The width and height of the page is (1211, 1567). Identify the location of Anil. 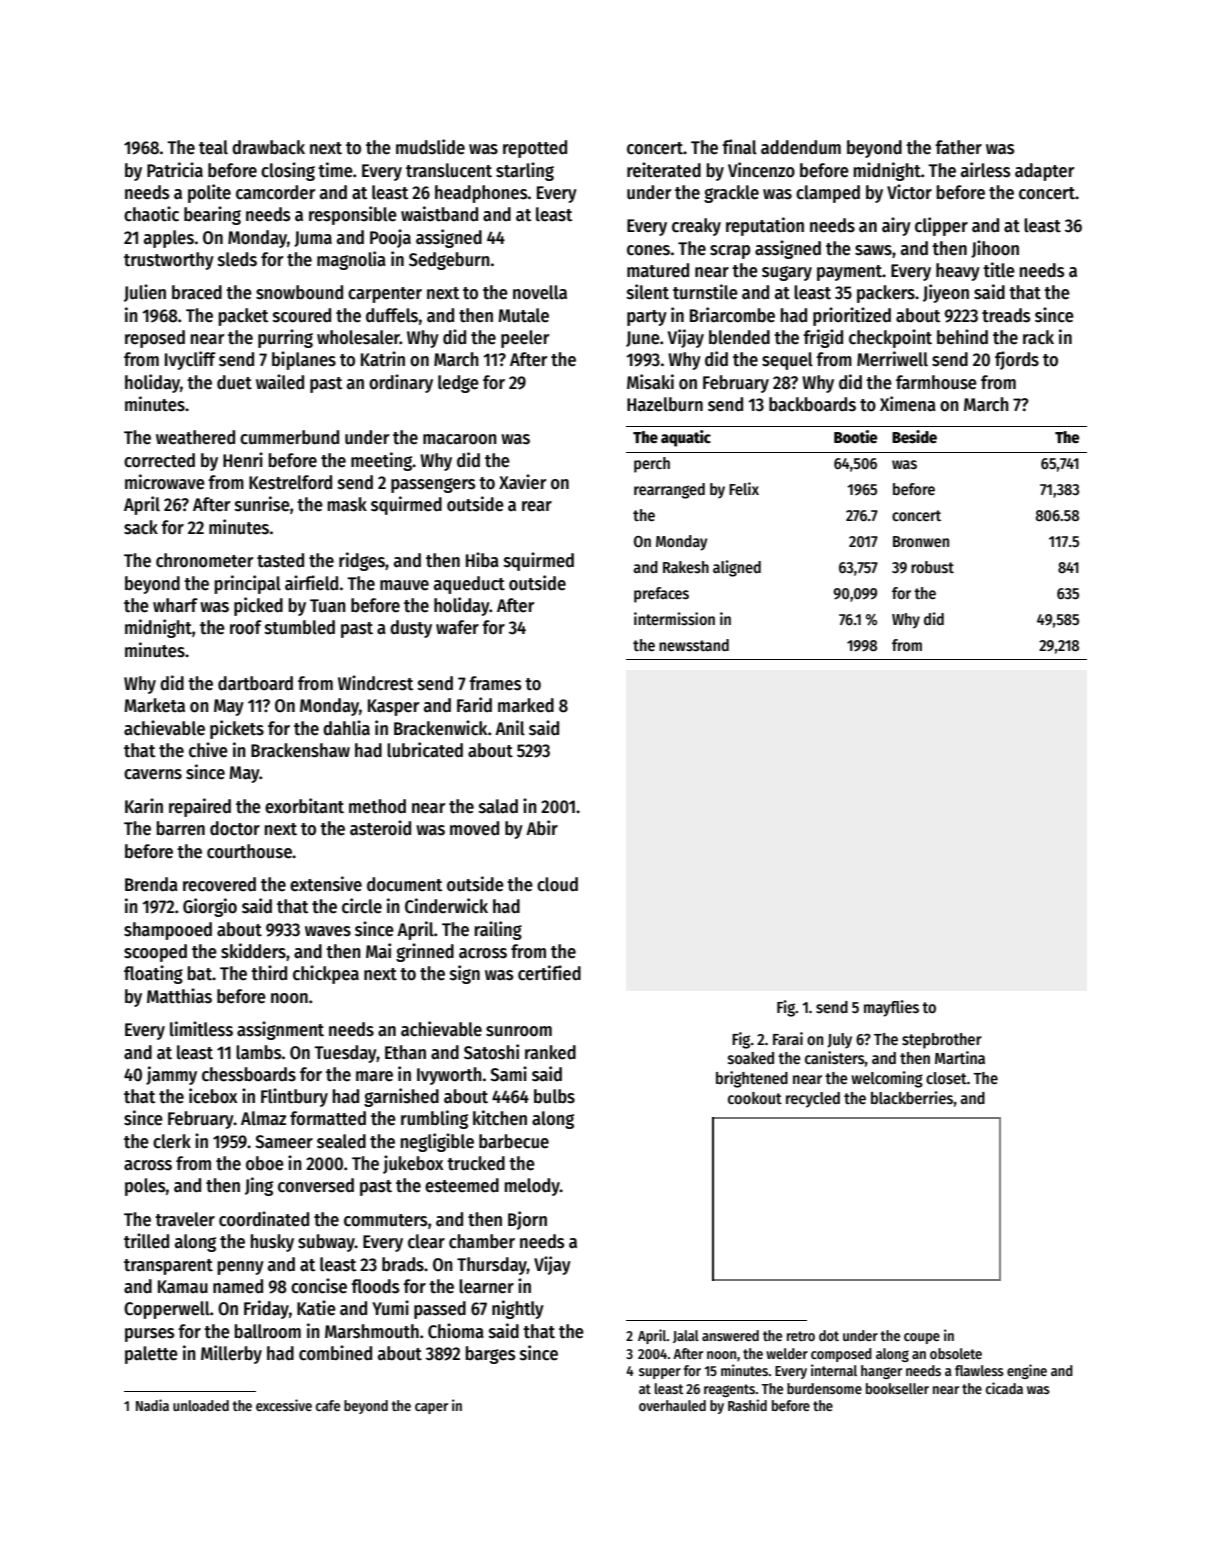
(510, 727).
